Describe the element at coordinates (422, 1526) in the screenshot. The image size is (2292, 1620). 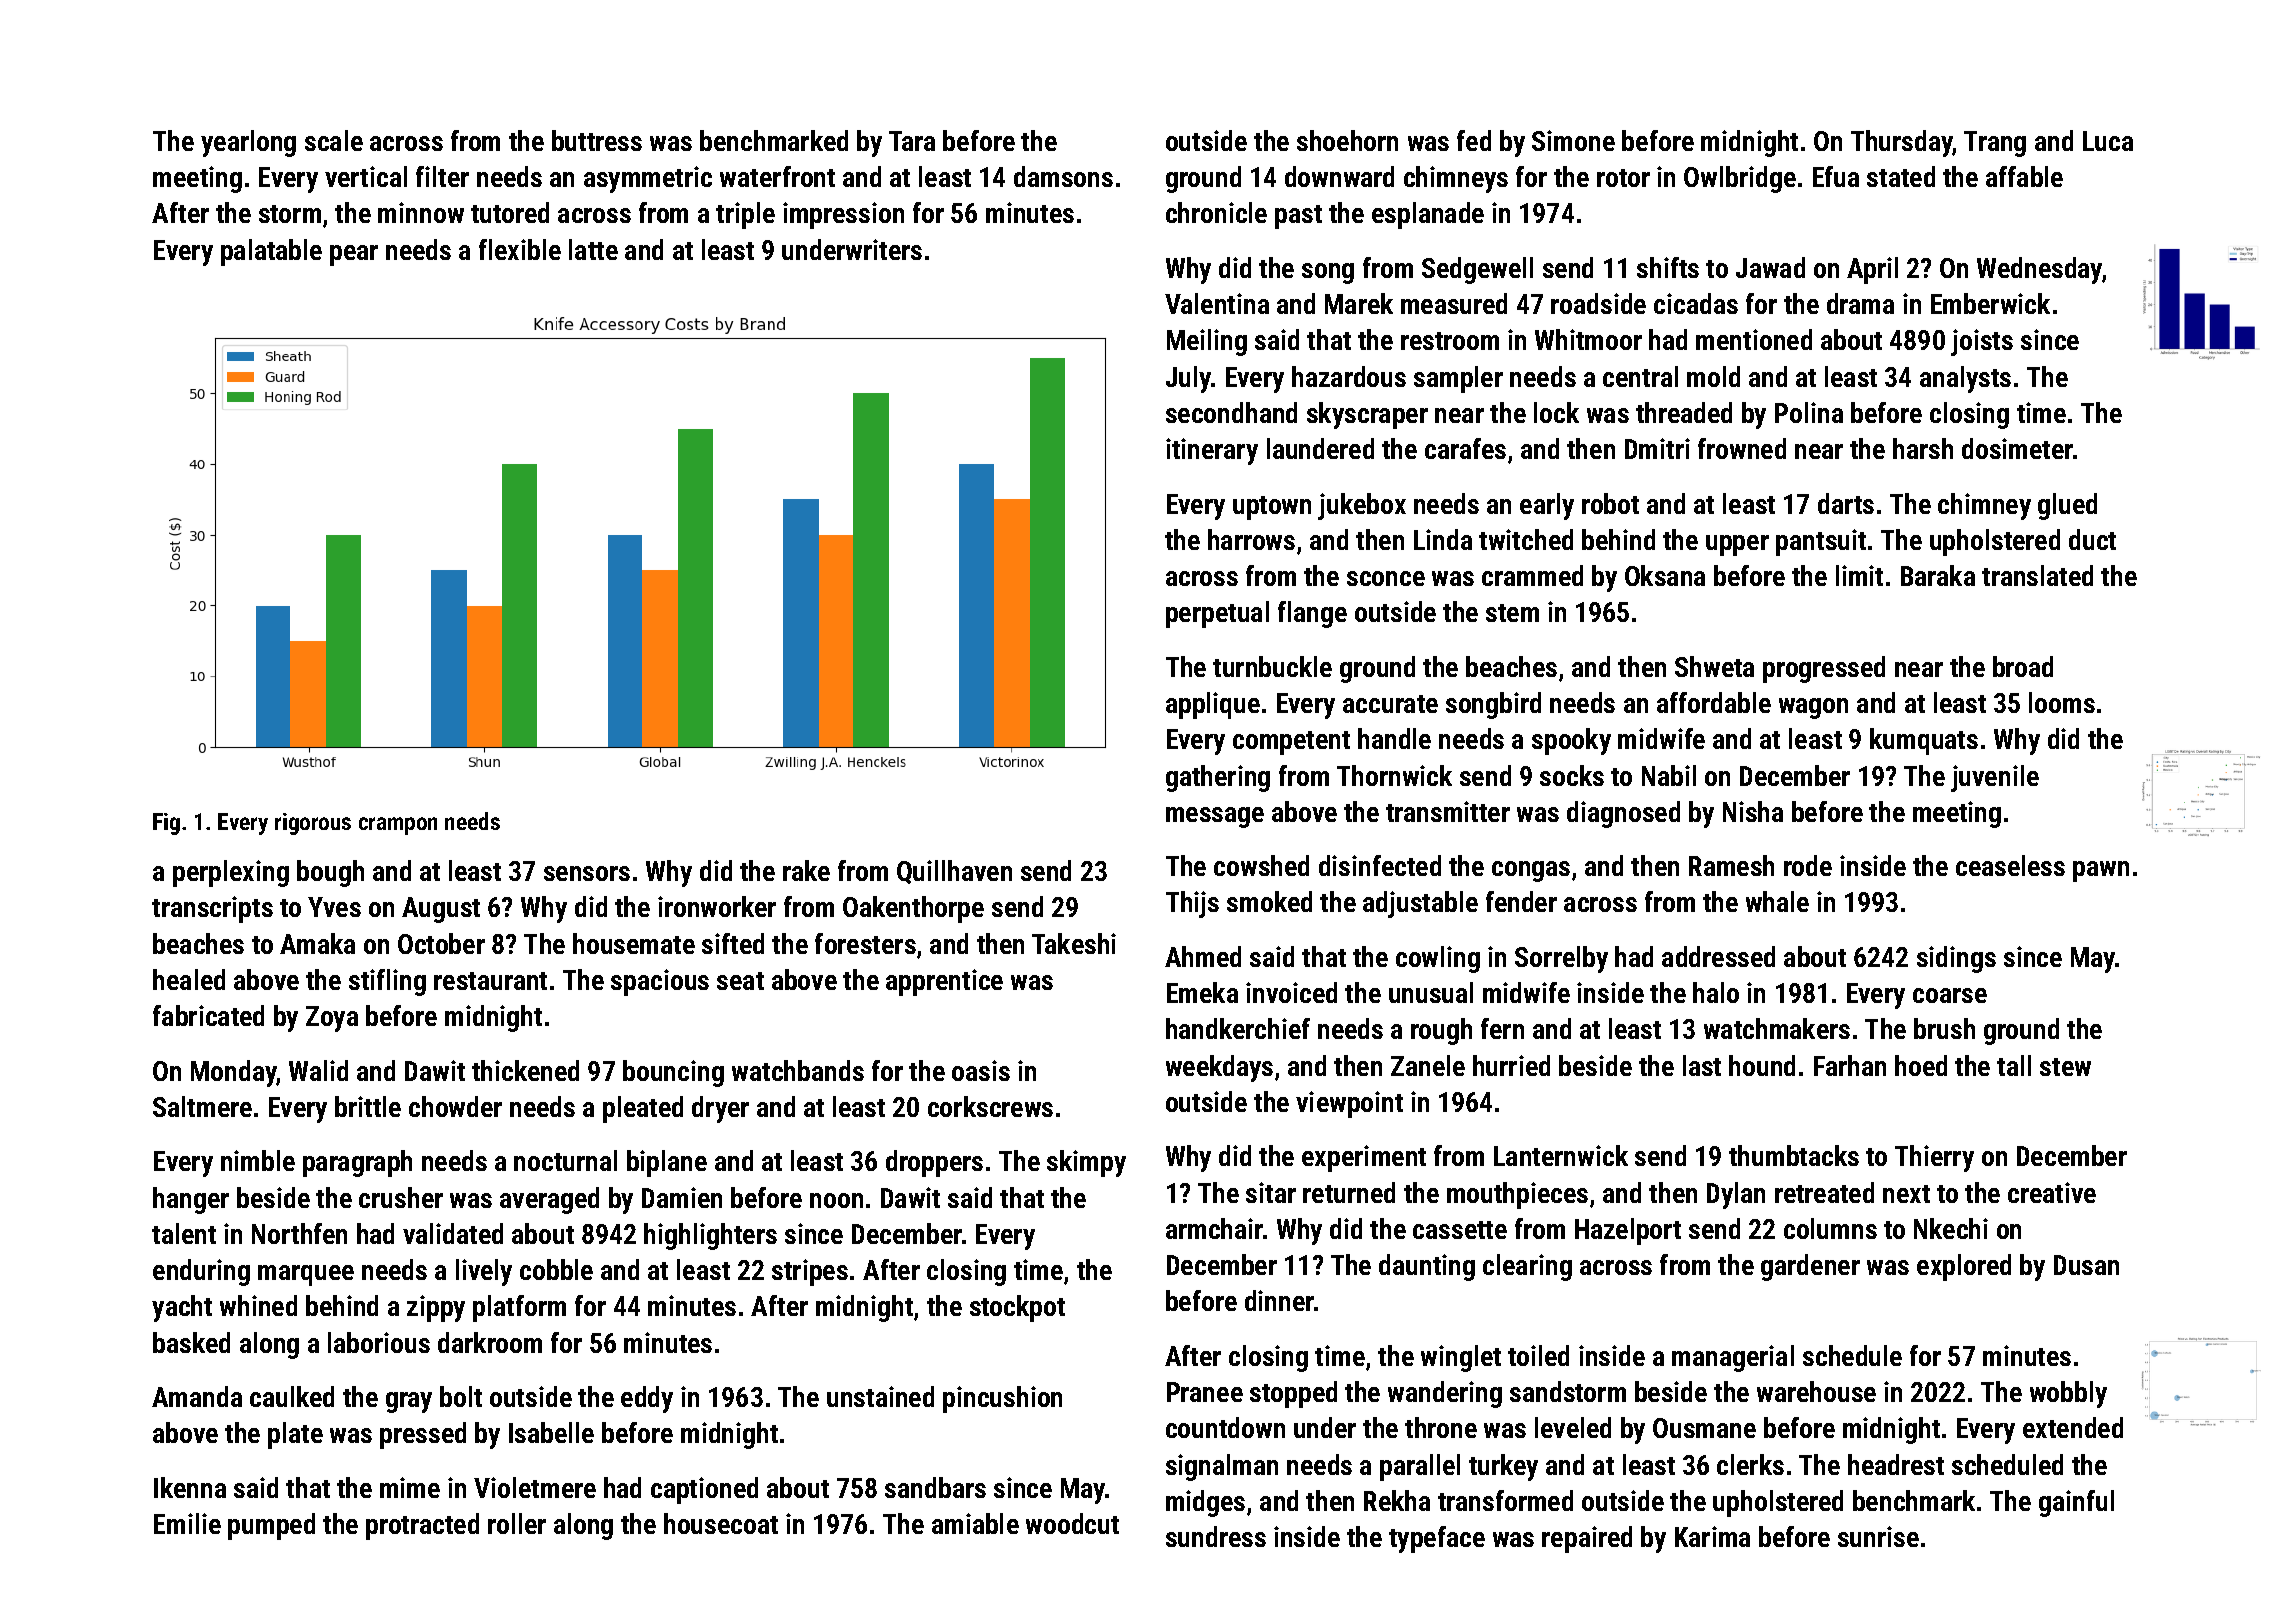
I see `protracted` at that location.
